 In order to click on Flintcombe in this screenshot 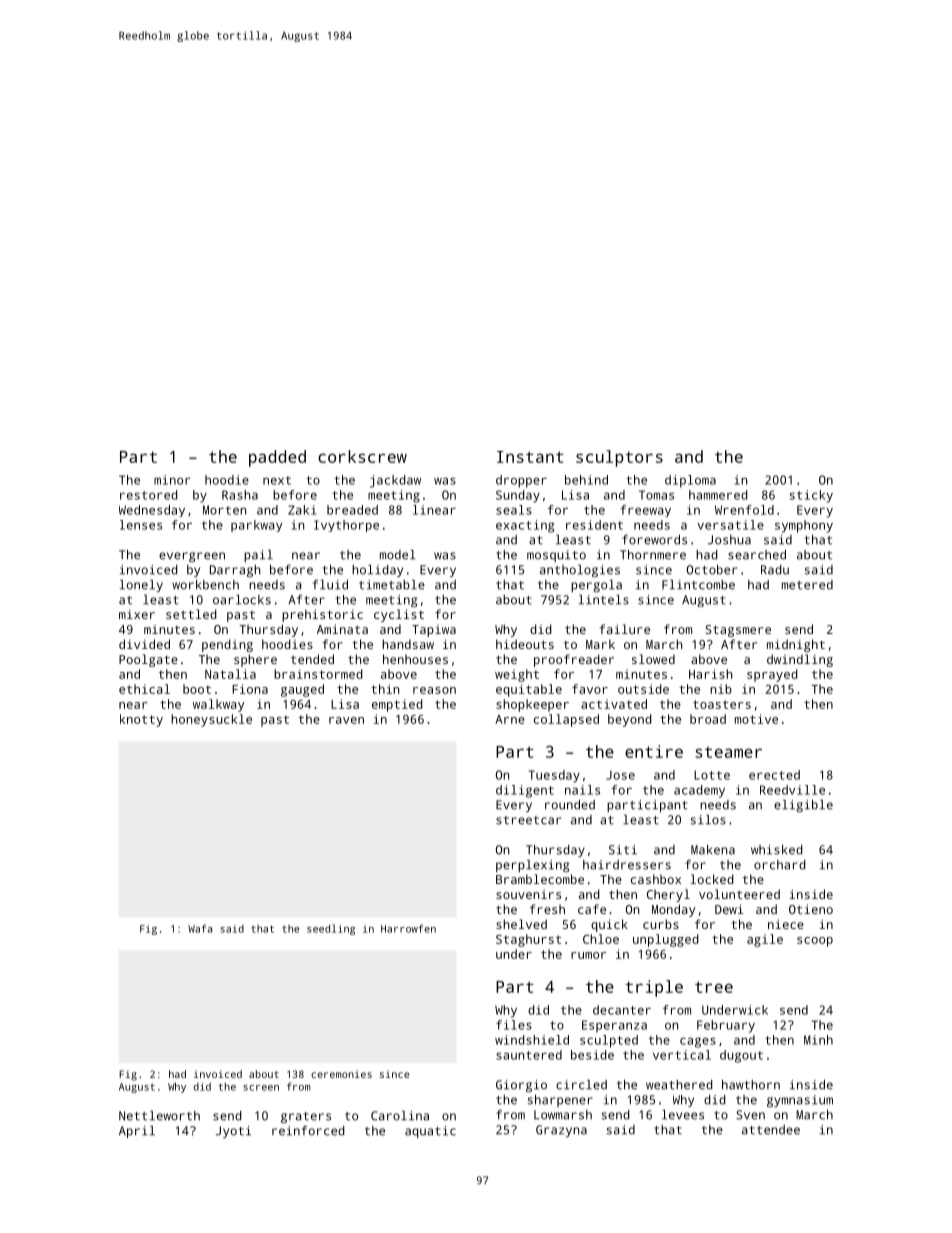, I will do `click(698, 585)`.
